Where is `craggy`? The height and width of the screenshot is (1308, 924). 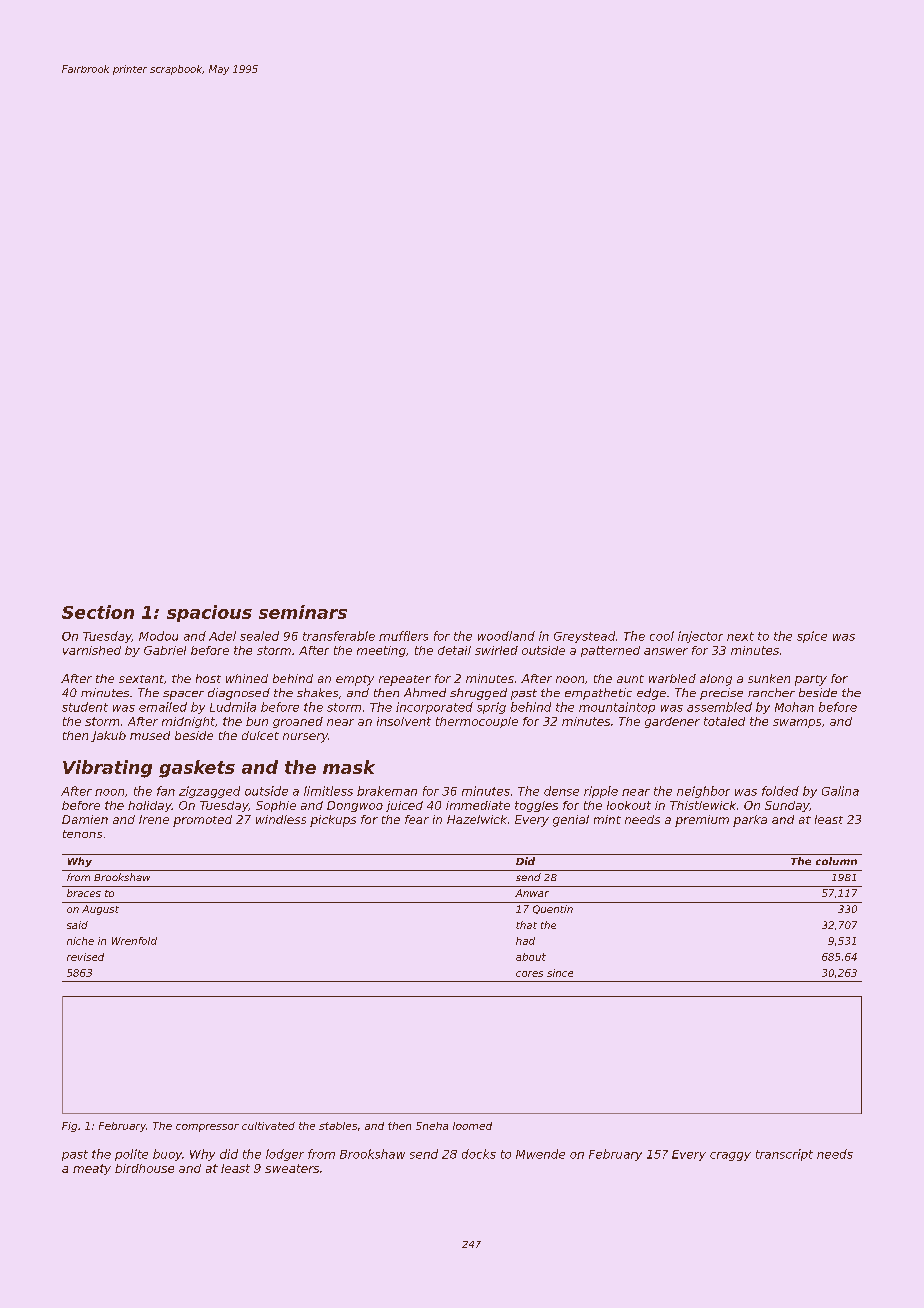
craggy is located at coordinates (730, 1156).
